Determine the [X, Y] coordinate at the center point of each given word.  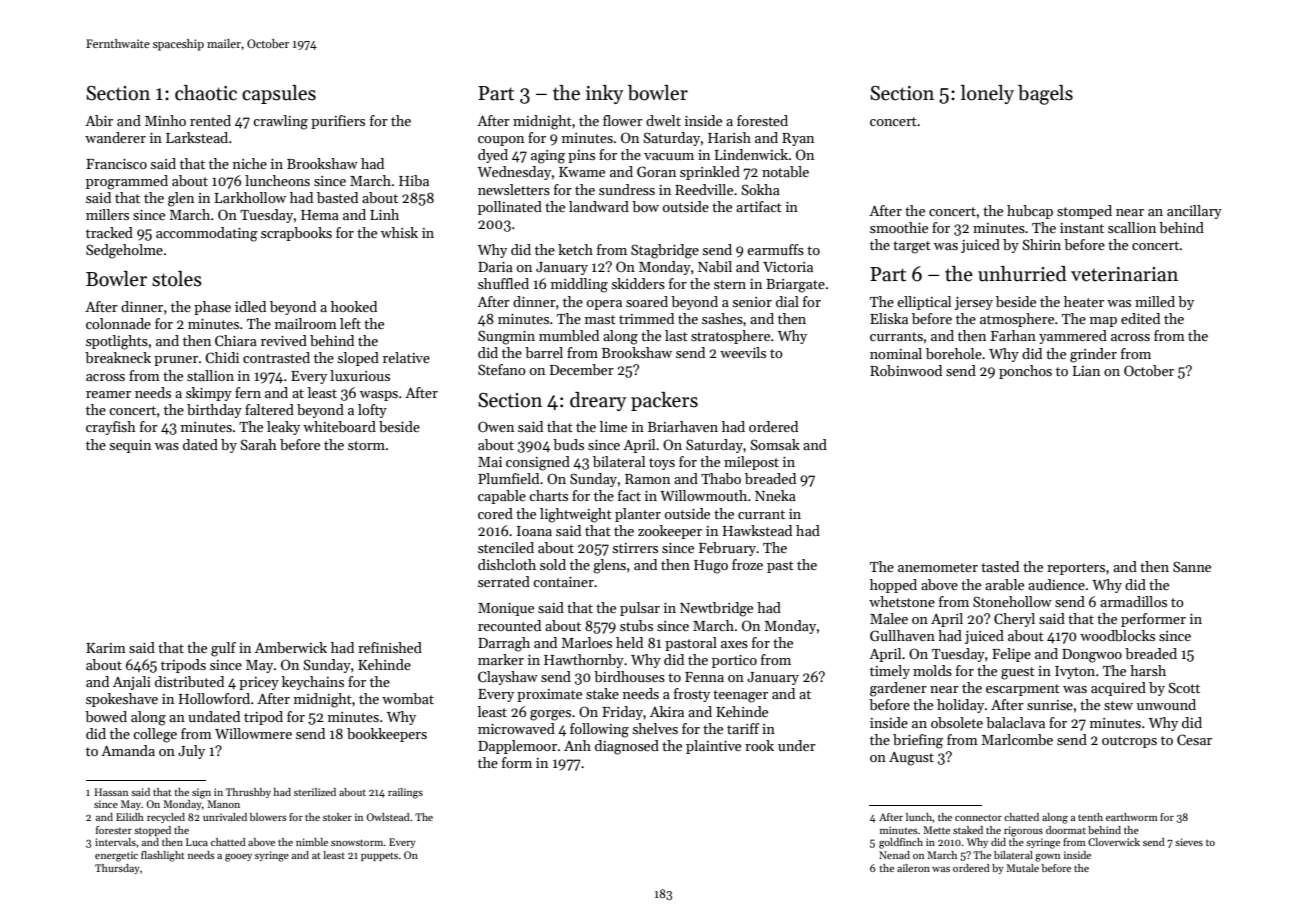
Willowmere [253, 733]
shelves [655, 728]
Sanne [1192, 566]
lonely [987, 94]
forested [762, 120]
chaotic [206, 93]
